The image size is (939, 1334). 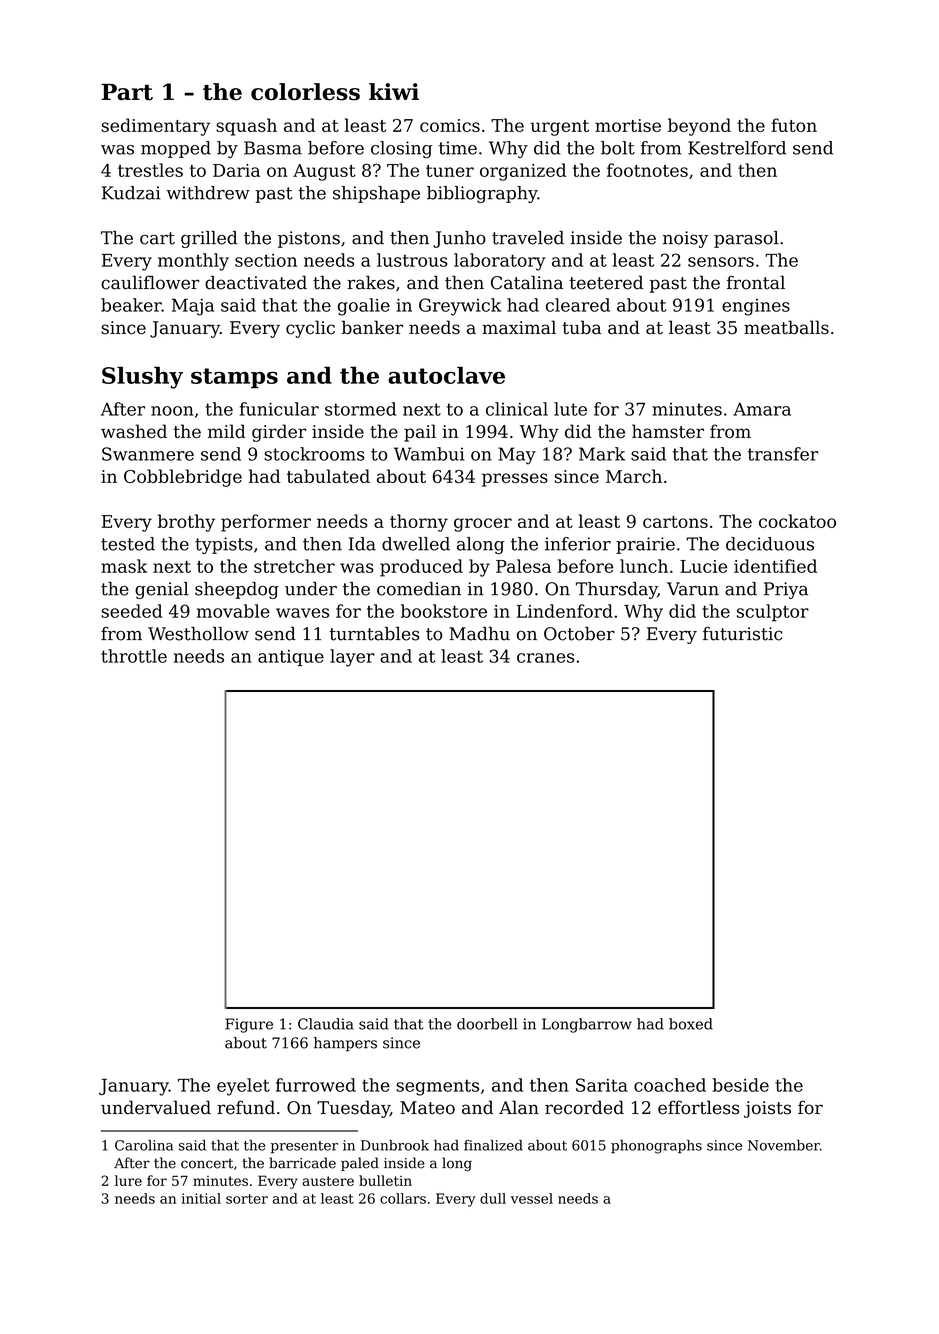 What do you see at coordinates (742, 634) in the screenshot?
I see `futuristic` at bounding box center [742, 634].
